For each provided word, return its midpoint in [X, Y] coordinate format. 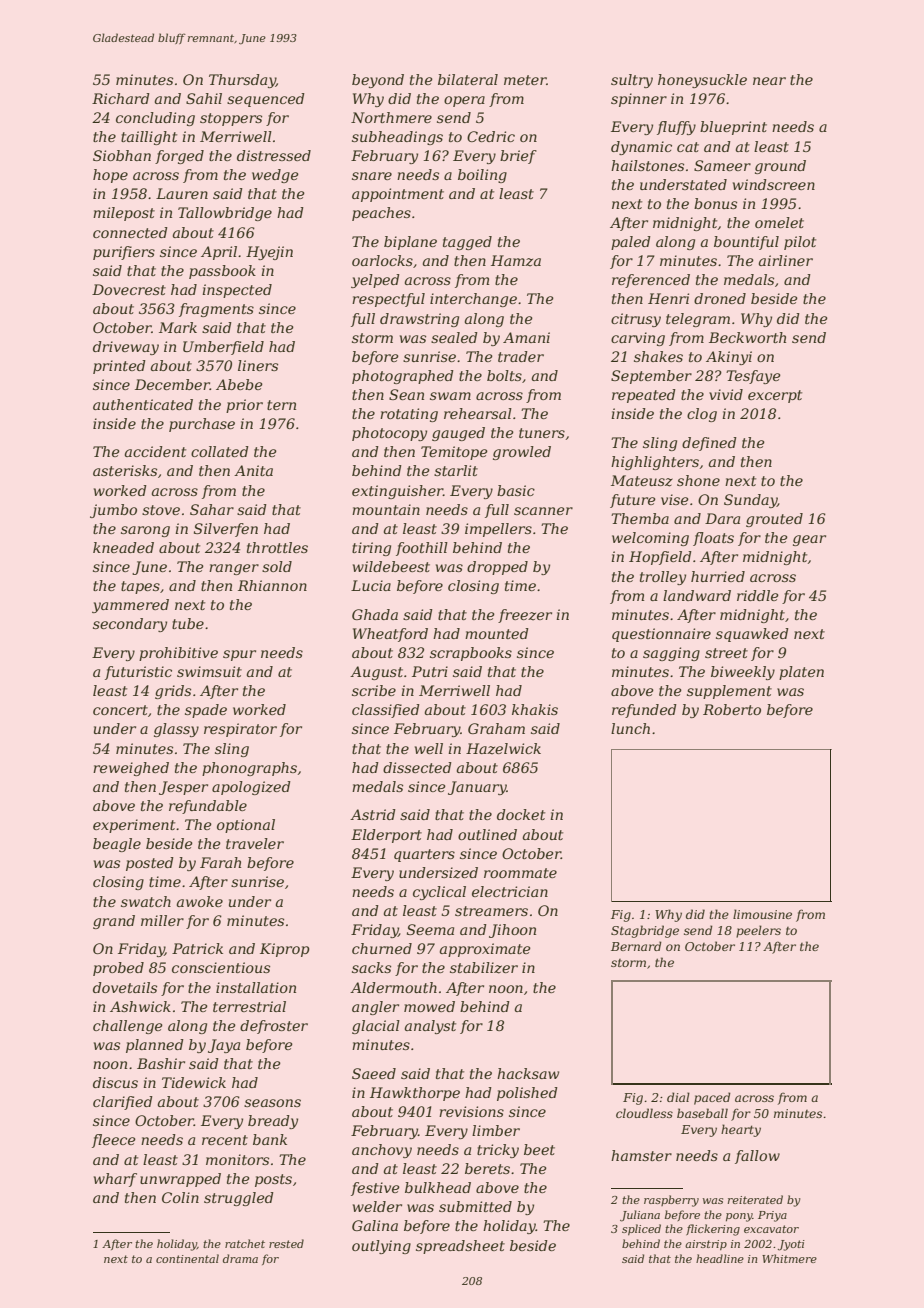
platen [801, 673]
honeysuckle [702, 81]
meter [525, 80]
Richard [121, 98]
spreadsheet [460, 1247]
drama [240, 1258]
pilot [800, 243]
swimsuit [209, 671]
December [172, 384]
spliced [641, 1229]
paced [712, 1098]
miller [162, 920]
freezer [525, 616]
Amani [526, 337]
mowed [429, 1006]
